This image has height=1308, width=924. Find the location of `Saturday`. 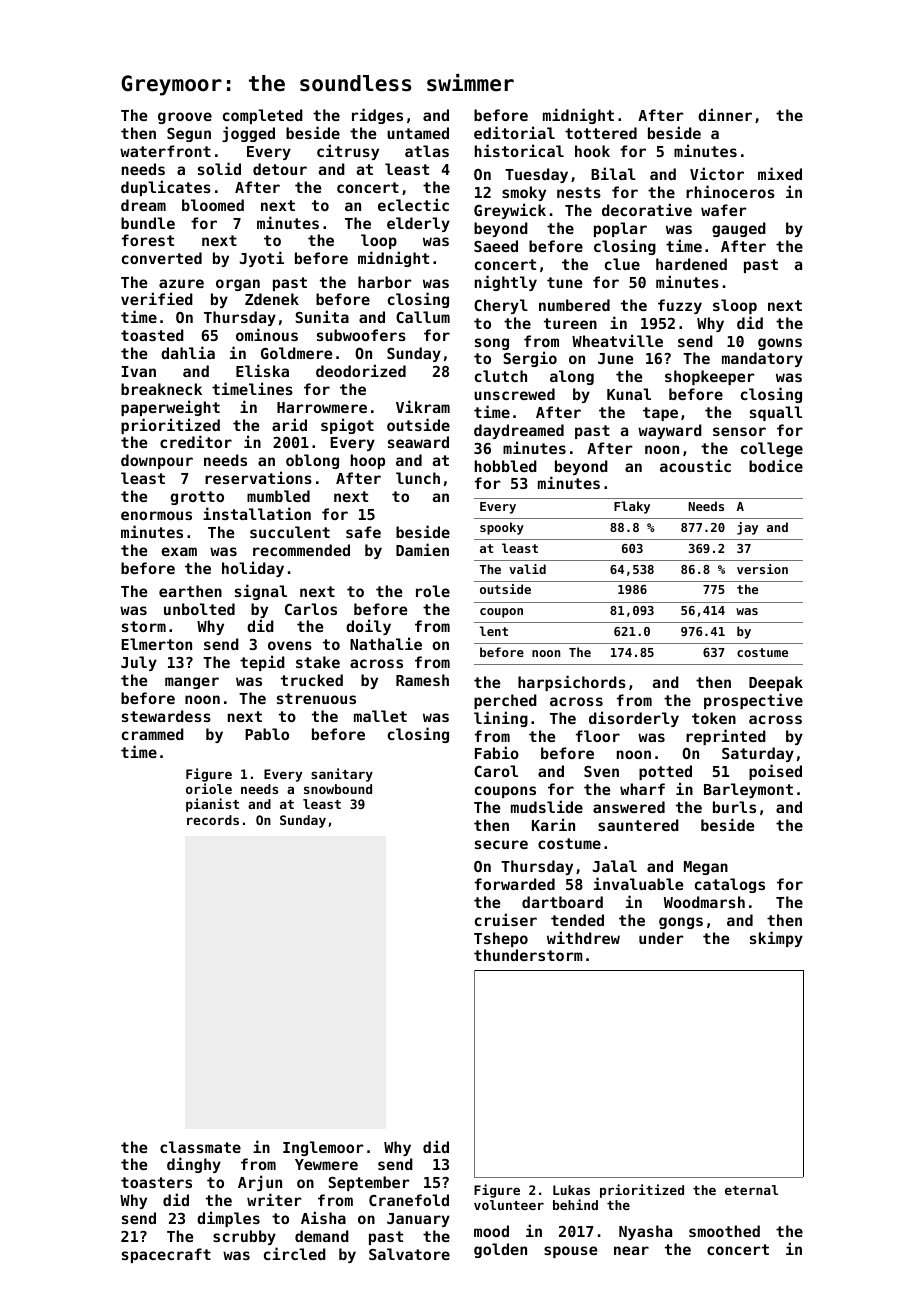

Saturday is located at coordinates (758, 754).
